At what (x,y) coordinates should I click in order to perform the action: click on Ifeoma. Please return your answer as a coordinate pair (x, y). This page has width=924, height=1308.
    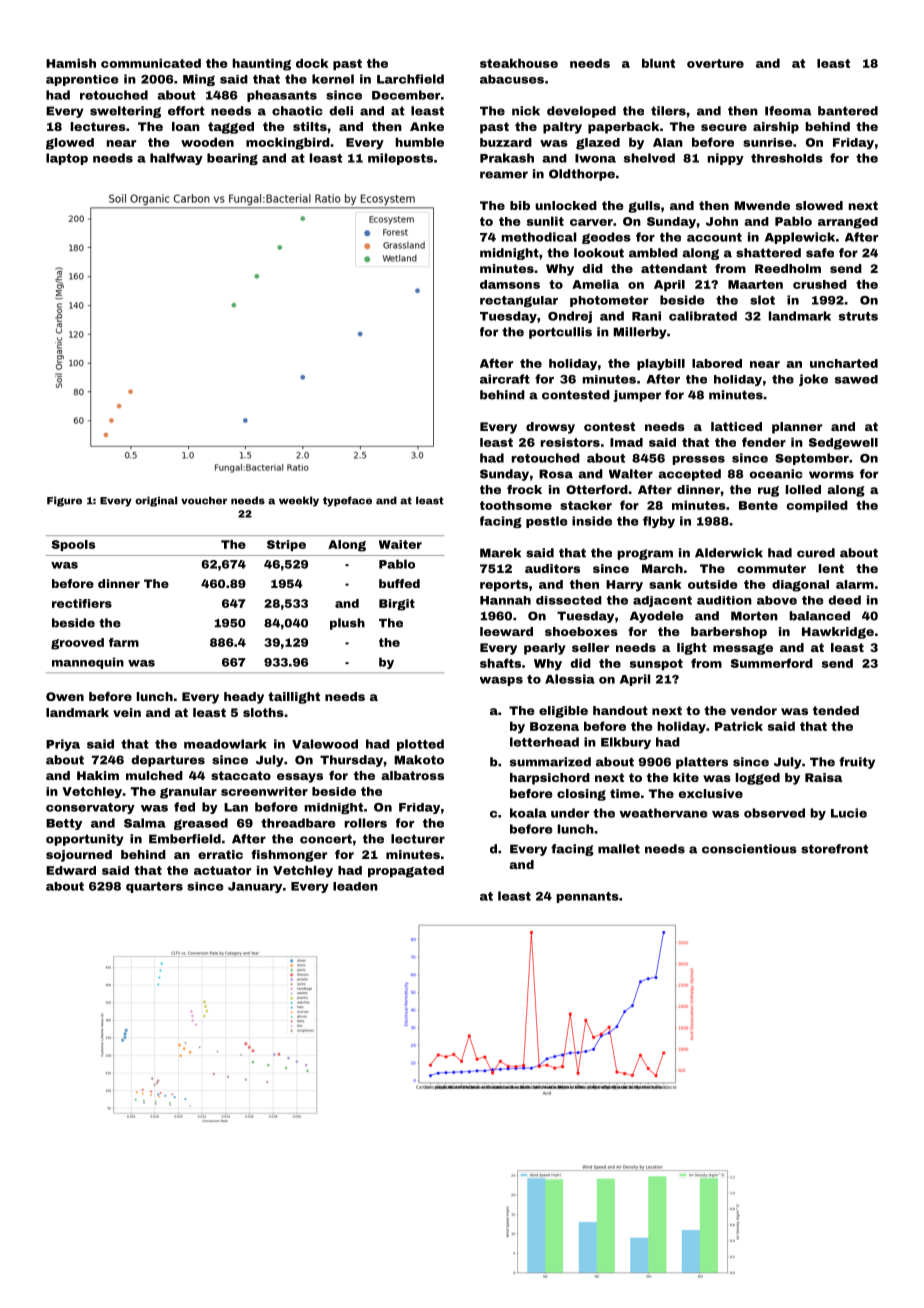
    Looking at the image, I should click on (788, 111).
